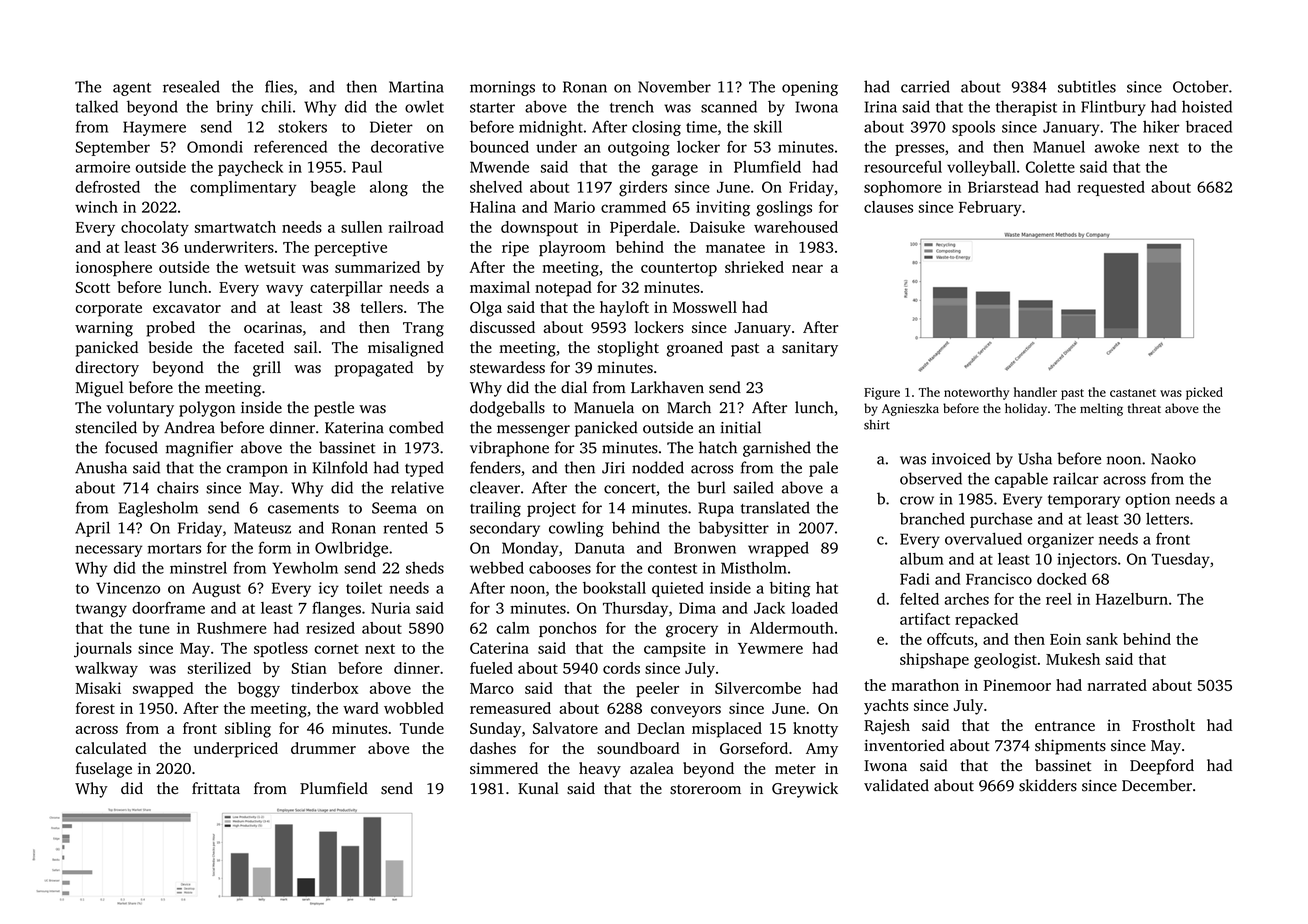 This screenshot has width=1308, height=924. I want to click on Briarstead, so click(1003, 187).
